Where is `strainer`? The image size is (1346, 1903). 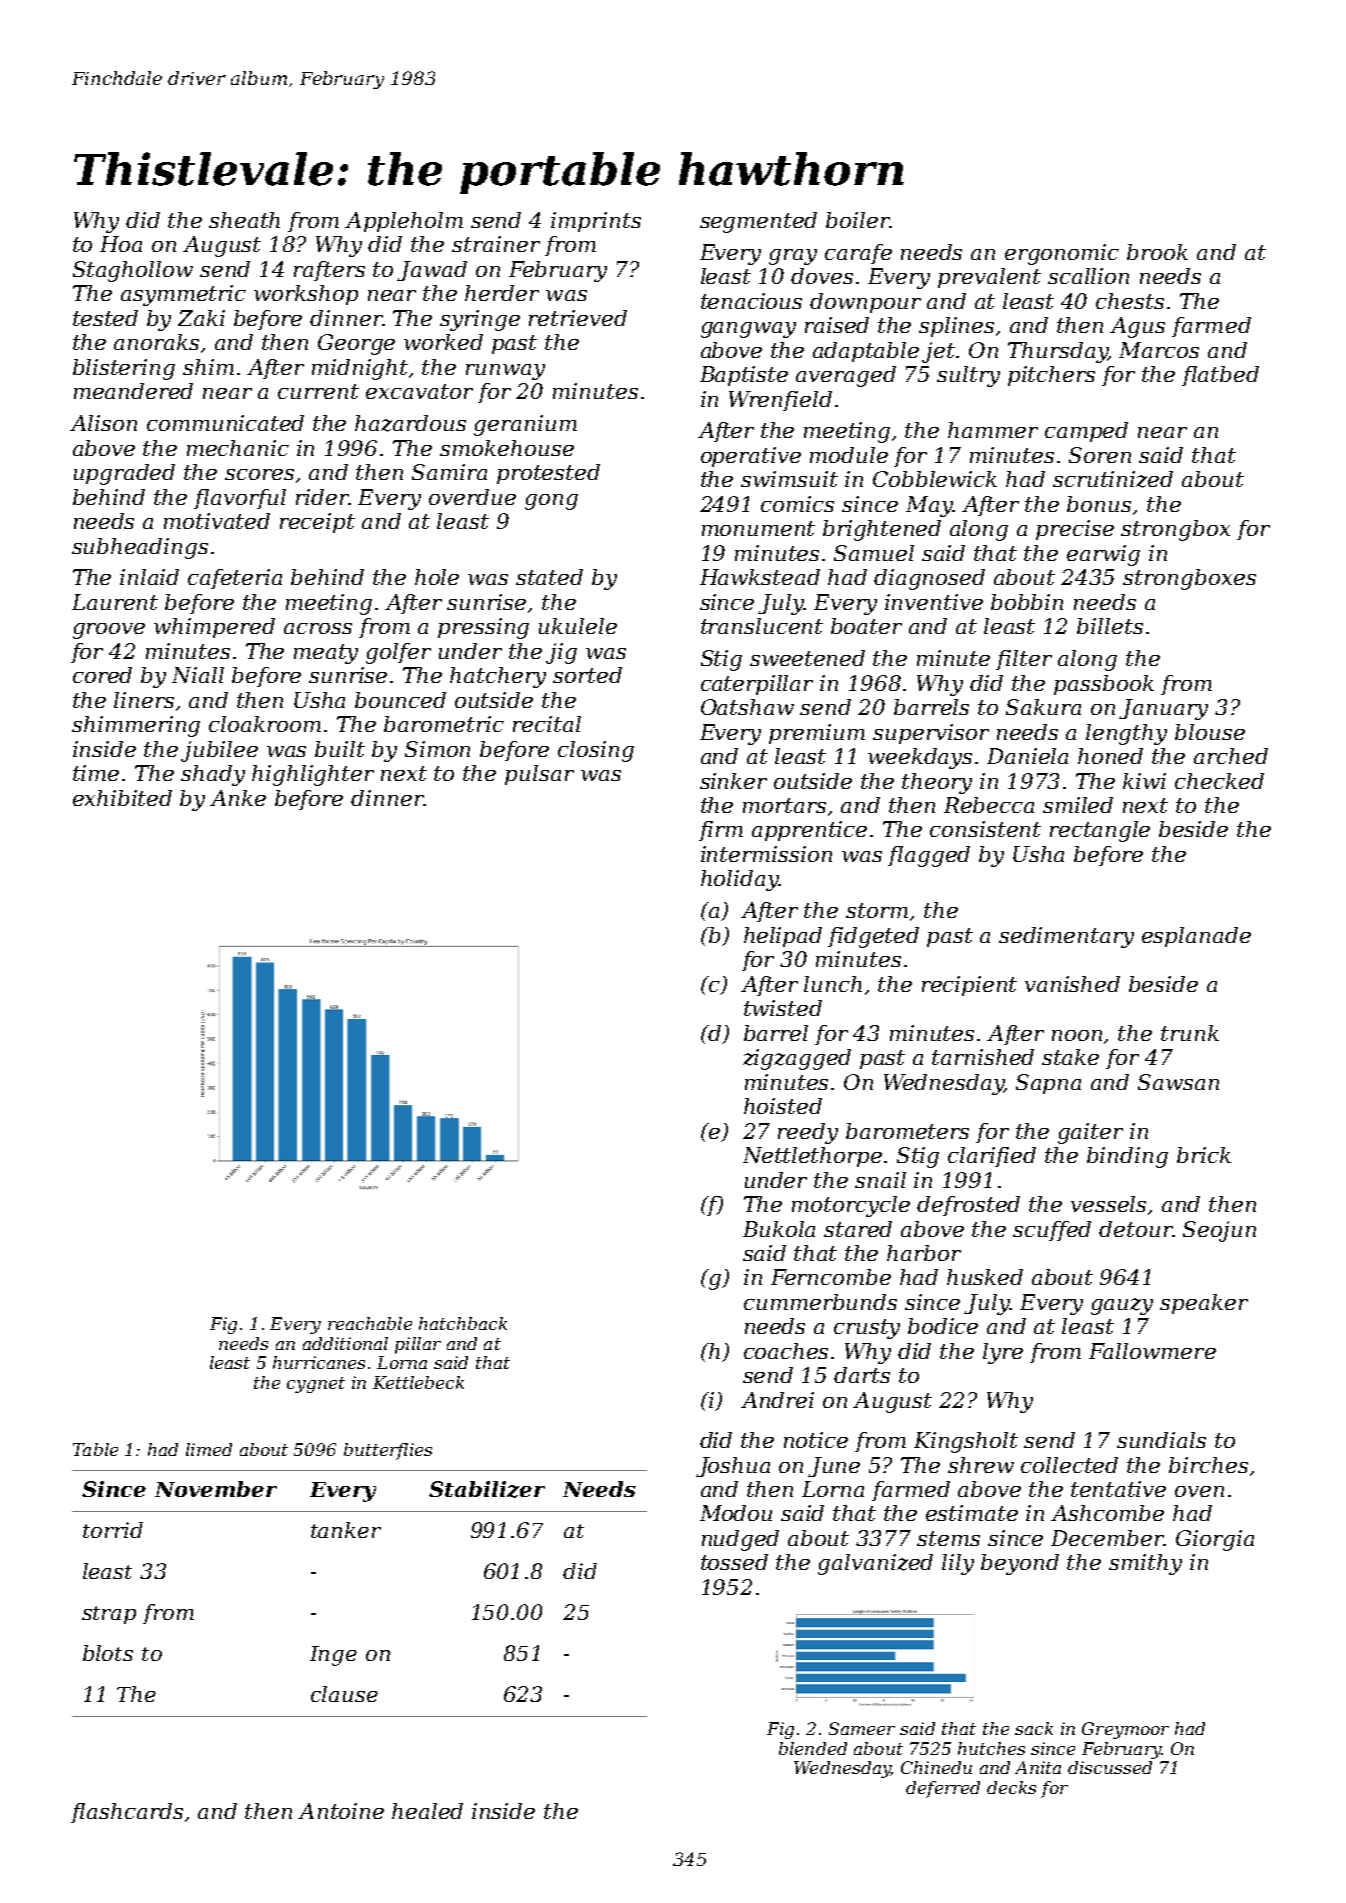
strainer is located at coordinates (496, 244).
